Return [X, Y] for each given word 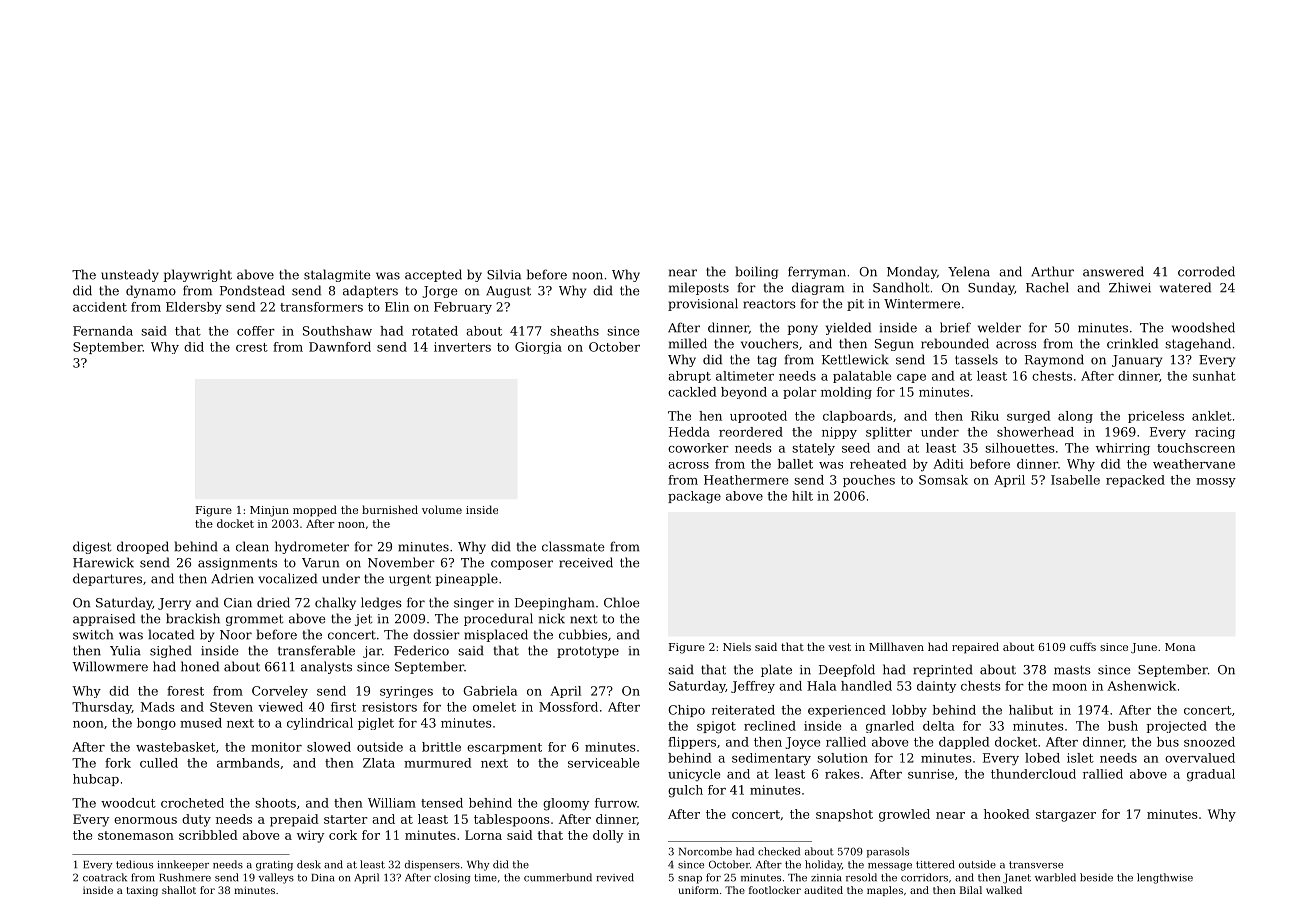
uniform [699, 890]
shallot [179, 890]
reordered [751, 432]
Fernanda [103, 331]
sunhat [1214, 376]
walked [1004, 890]
